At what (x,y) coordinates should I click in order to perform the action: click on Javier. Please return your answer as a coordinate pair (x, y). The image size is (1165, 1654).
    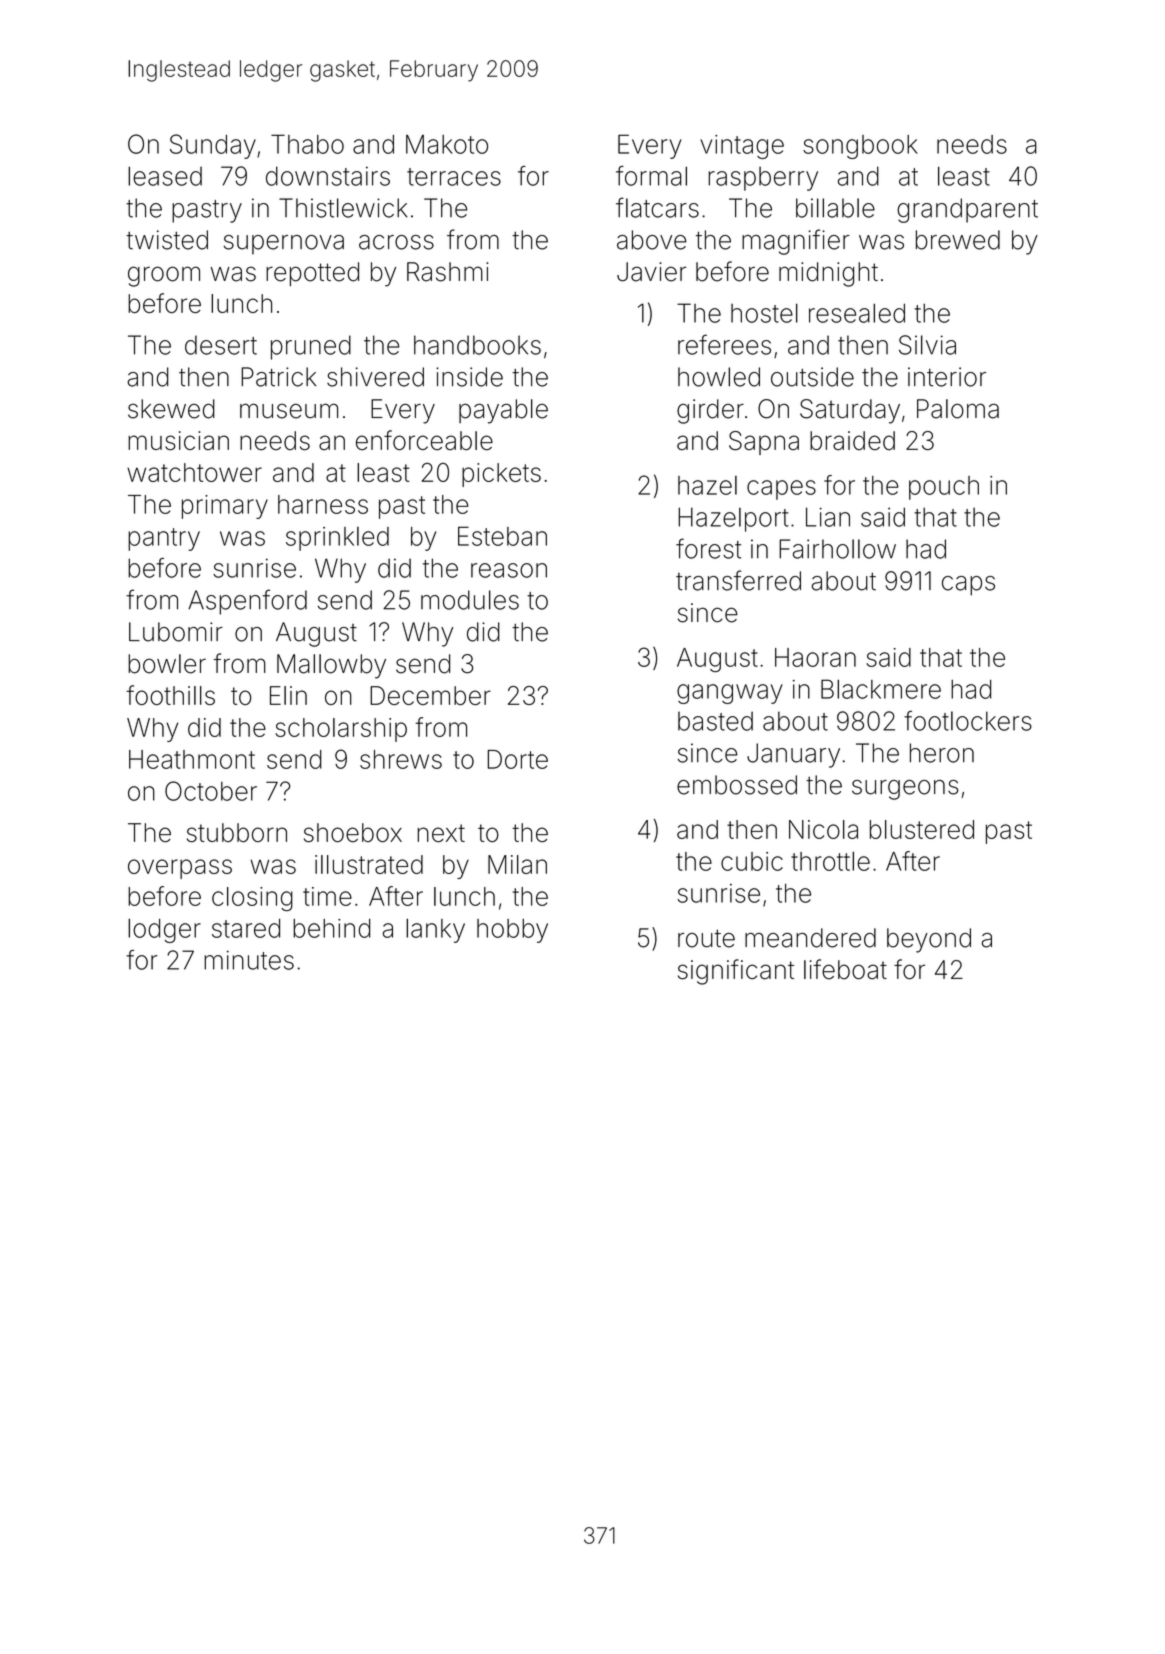
    Looking at the image, I should click on (651, 272).
